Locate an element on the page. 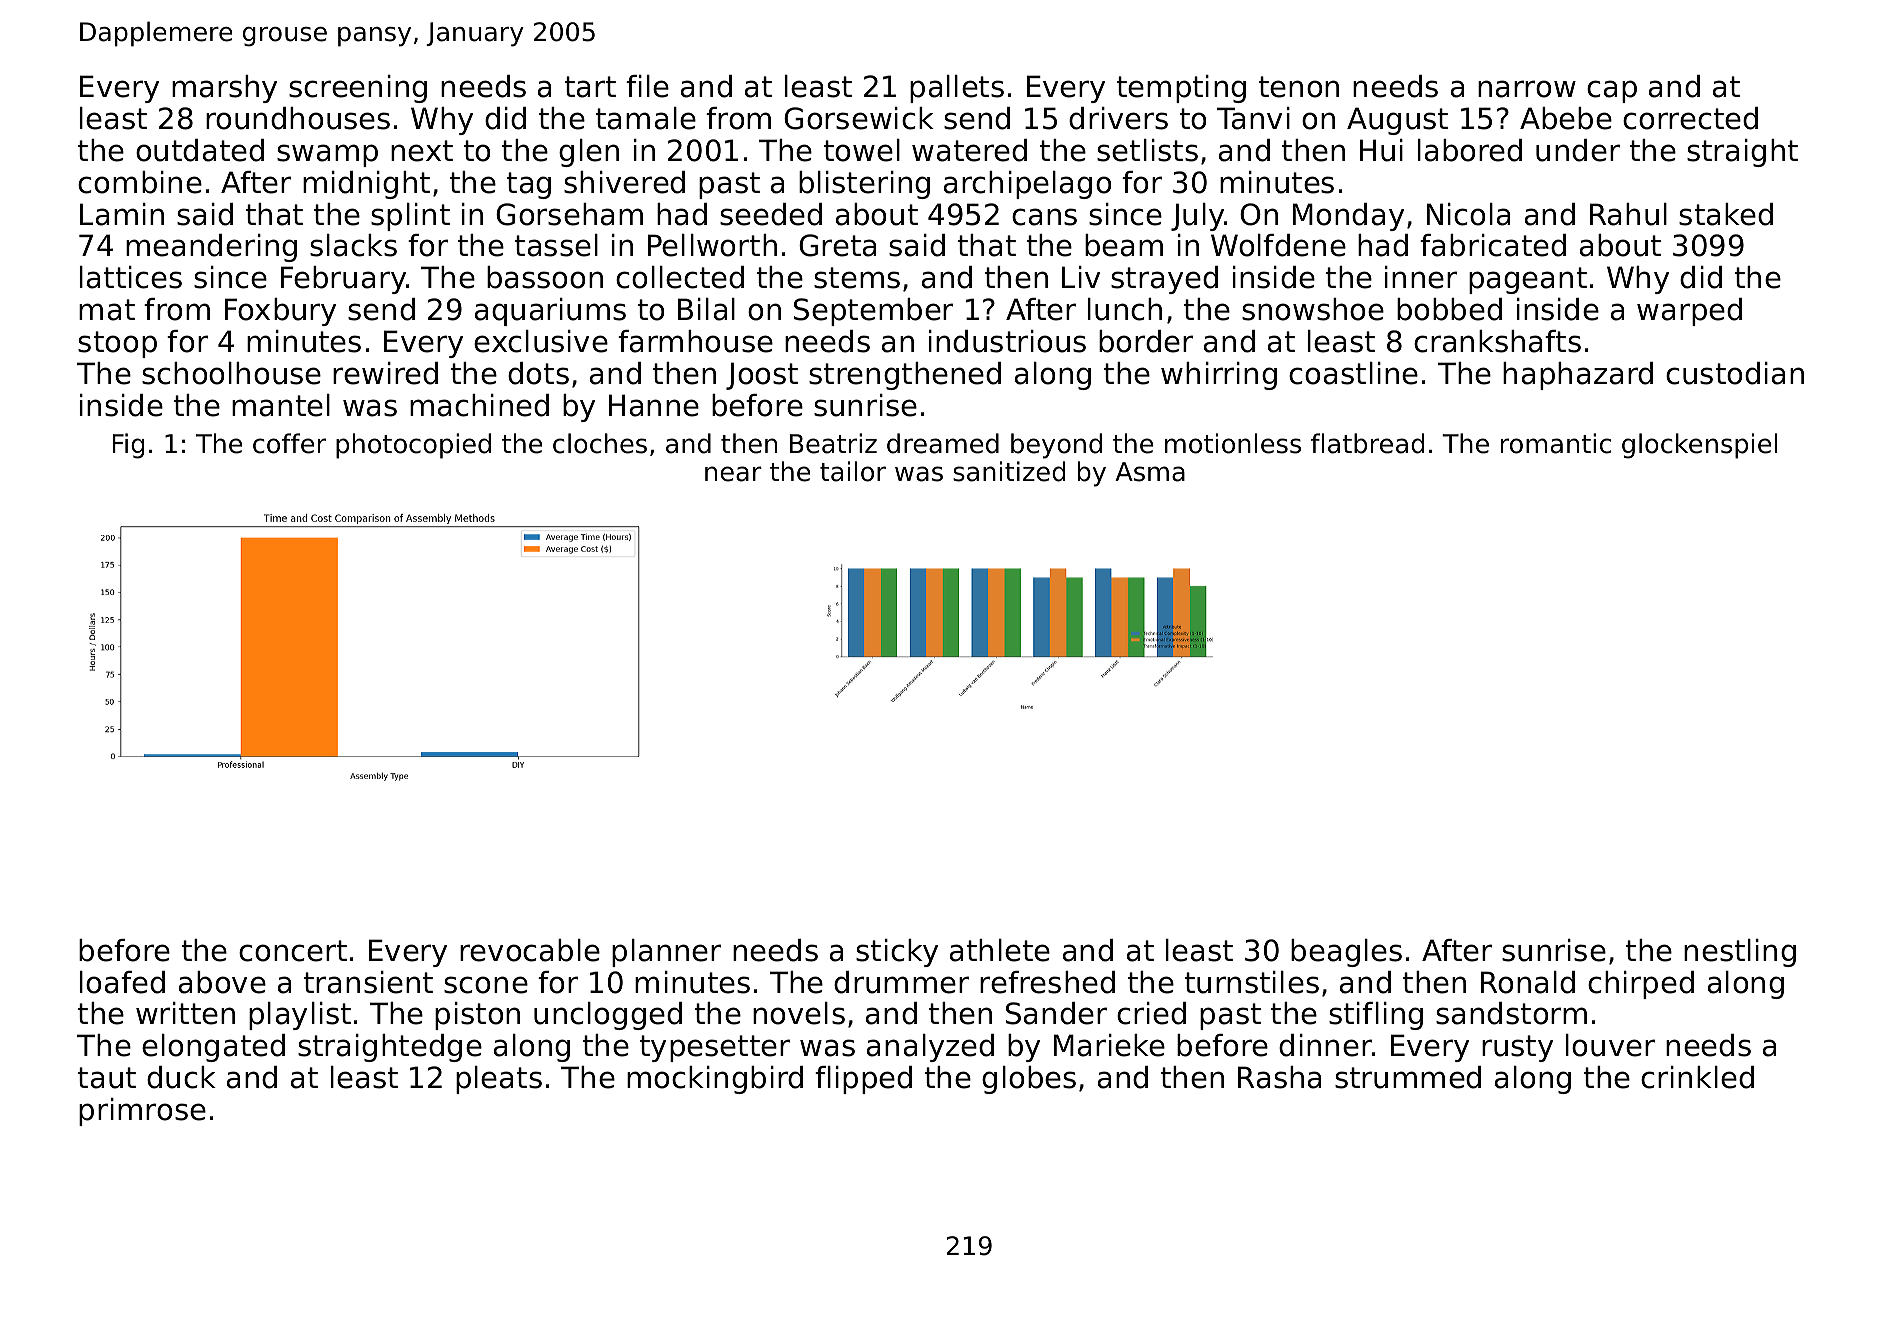 This document has width=1890, height=1337. tempting is located at coordinates (1181, 89).
